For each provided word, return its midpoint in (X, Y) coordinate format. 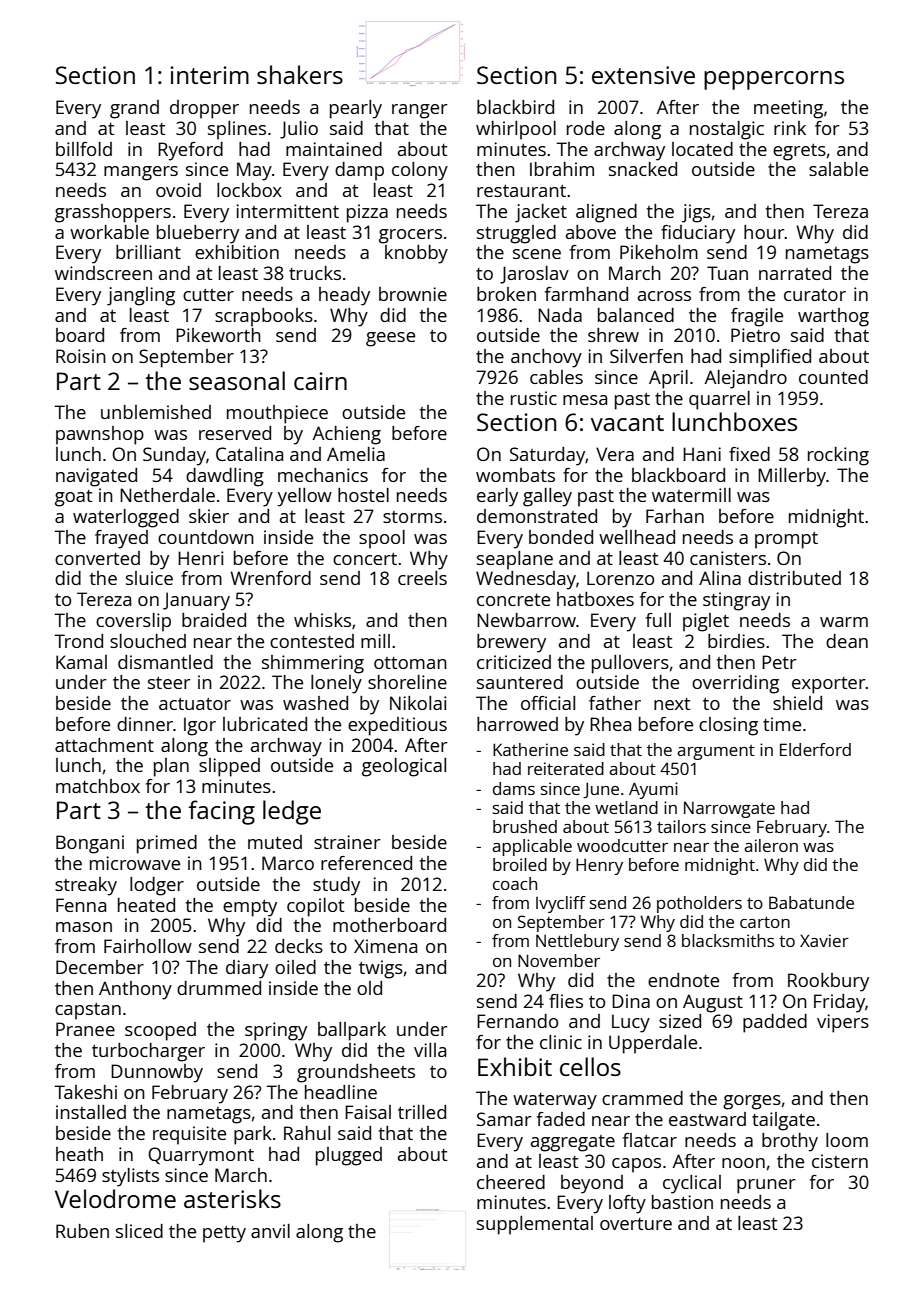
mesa (585, 400)
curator (815, 295)
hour (764, 232)
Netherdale (167, 495)
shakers (300, 74)
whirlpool (516, 130)
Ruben (82, 1231)
